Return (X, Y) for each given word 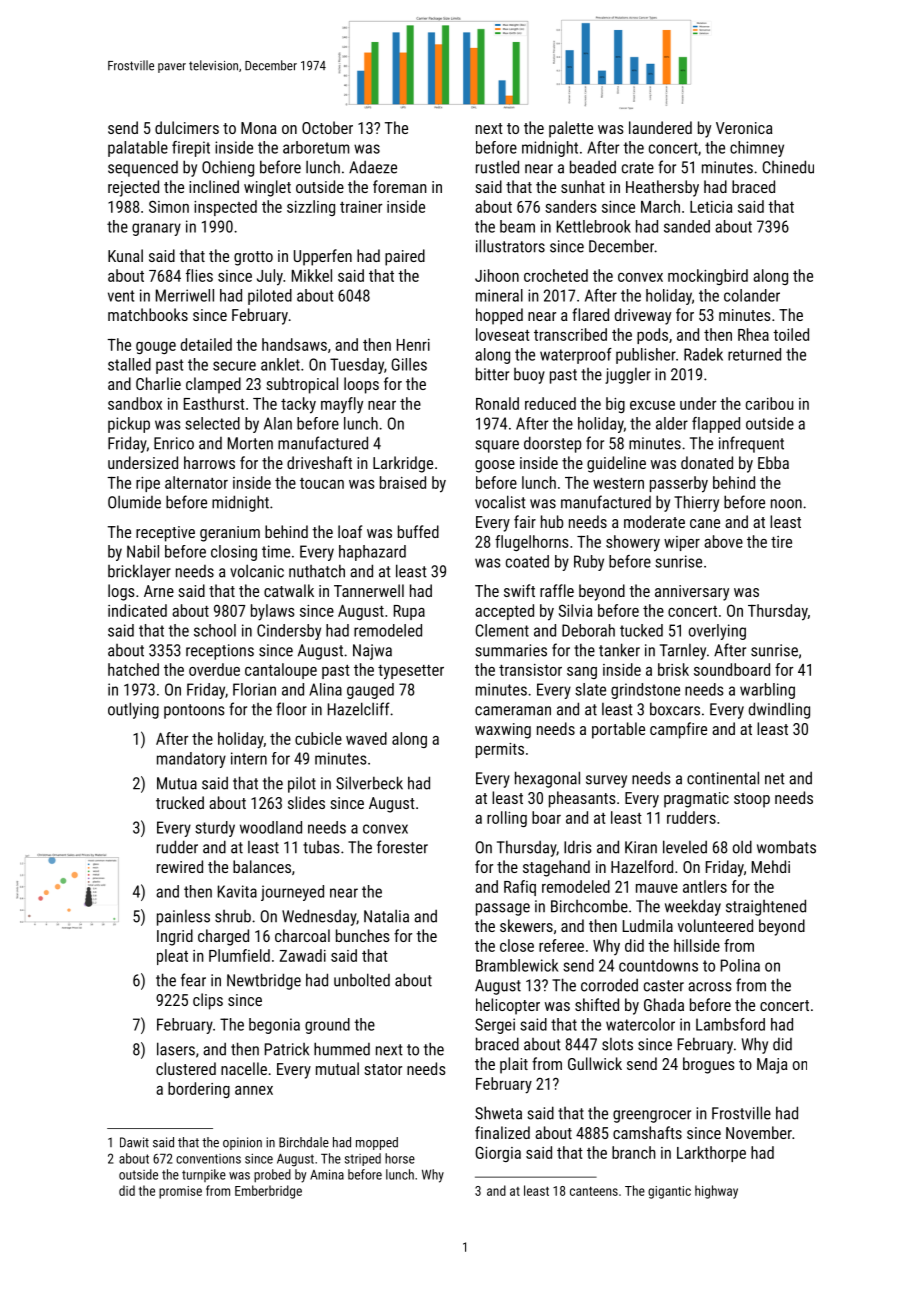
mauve (657, 888)
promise (180, 1192)
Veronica (744, 128)
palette (571, 129)
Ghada (664, 1004)
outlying (133, 710)
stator (383, 1069)
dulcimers (187, 127)
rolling (507, 819)
